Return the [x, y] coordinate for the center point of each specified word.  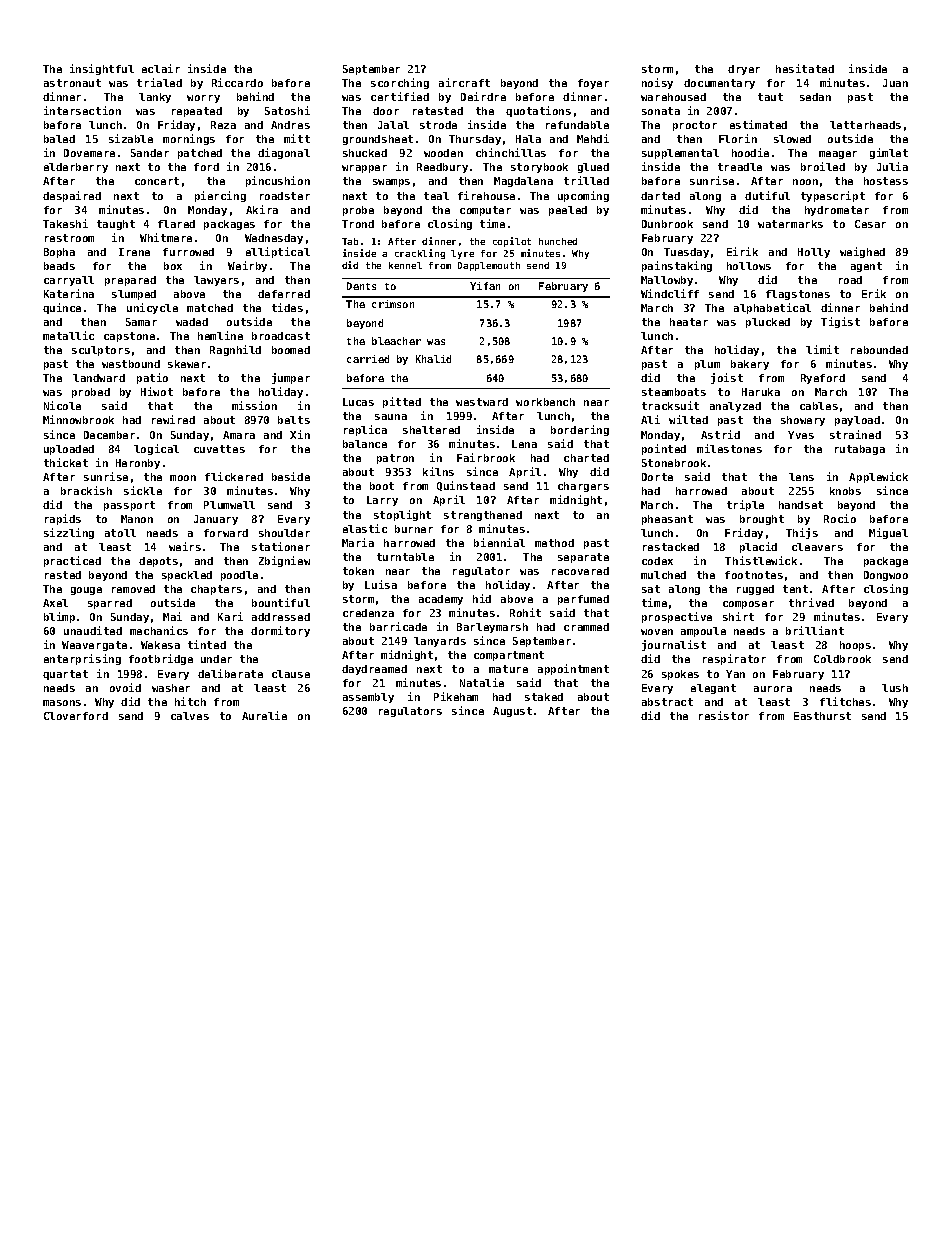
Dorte [657, 477]
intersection [82, 110]
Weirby [247, 266]
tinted [207, 644]
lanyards [440, 642]
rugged [755, 590]
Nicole [62, 405]
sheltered [431, 430]
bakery [750, 365]
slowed [792, 139]
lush [895, 688]
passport [129, 506]
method [554, 543]
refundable [577, 125]
